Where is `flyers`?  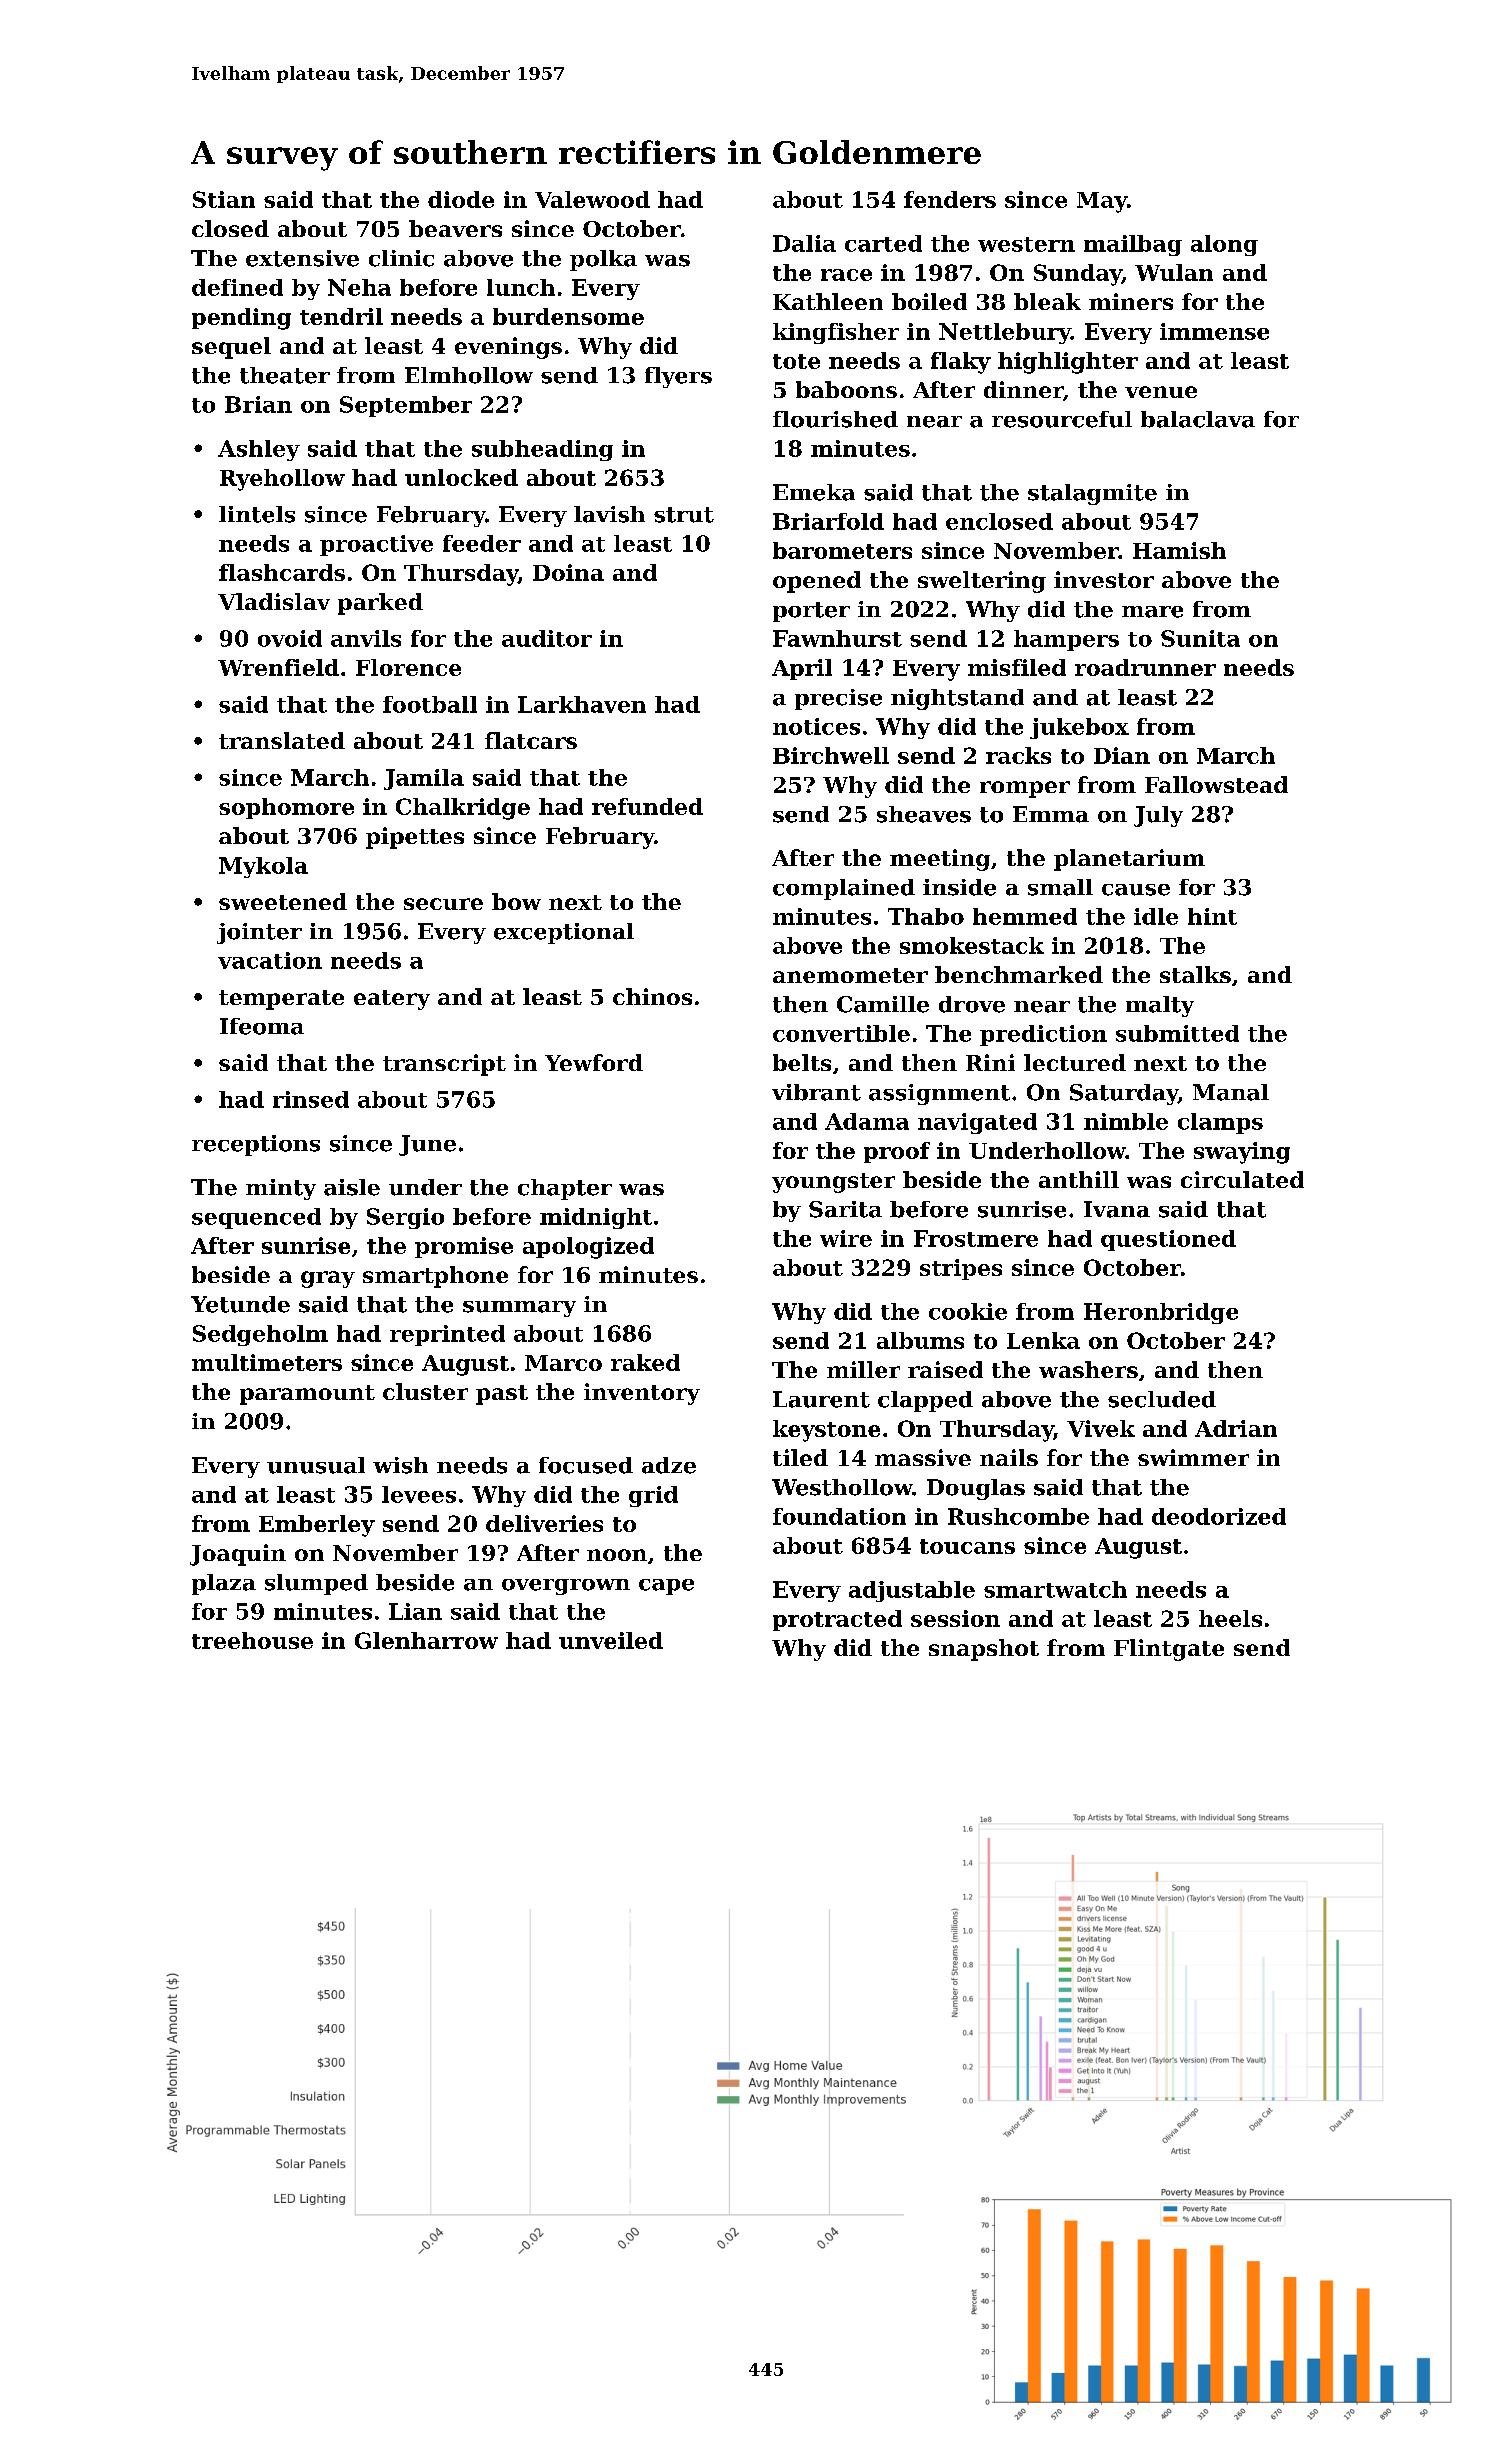 flyers is located at coordinates (678, 377).
